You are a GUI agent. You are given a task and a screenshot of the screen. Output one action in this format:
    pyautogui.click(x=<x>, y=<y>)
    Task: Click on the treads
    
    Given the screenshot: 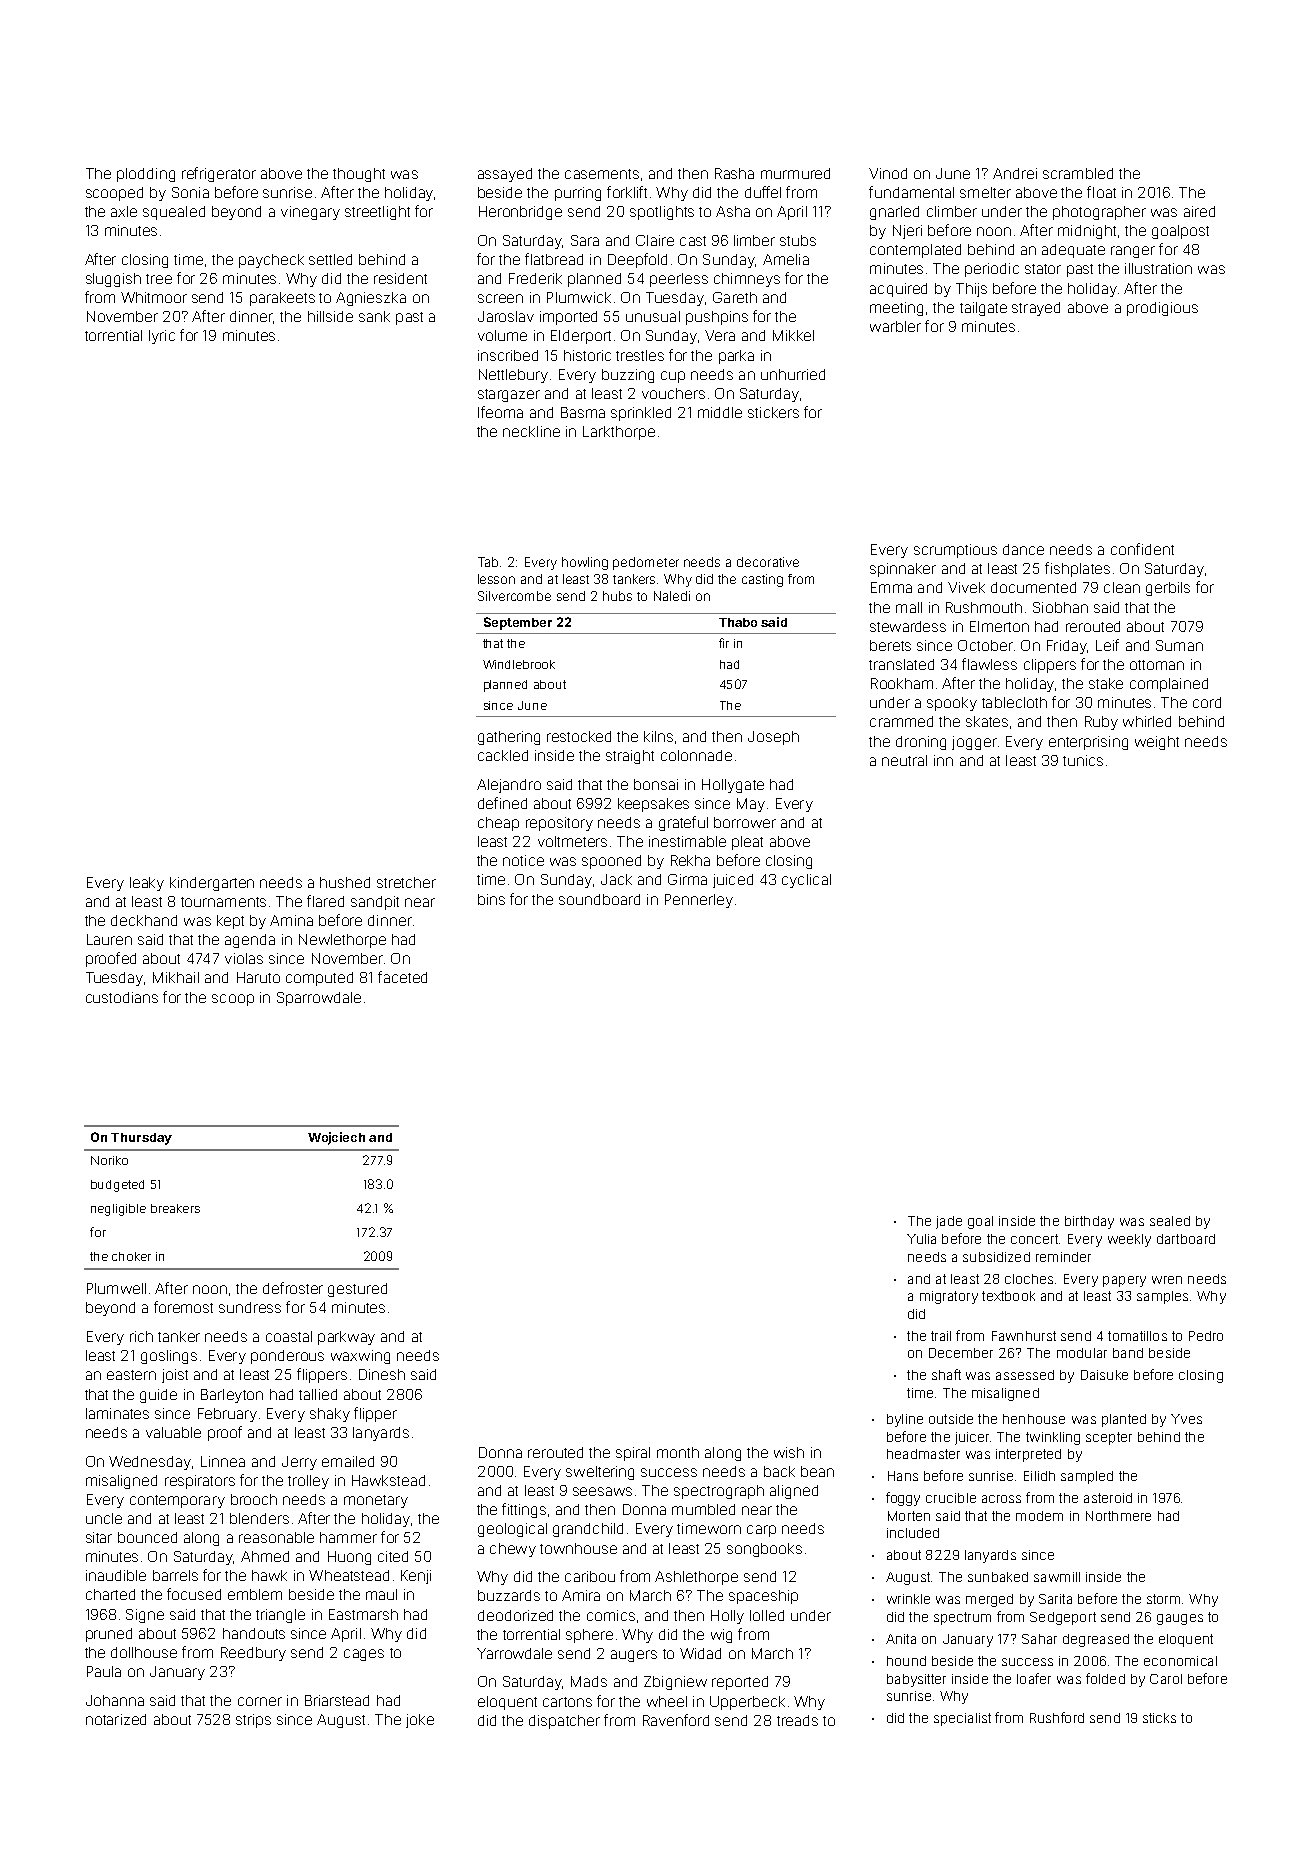 What is the action you would take?
    pyautogui.click(x=797, y=1720)
